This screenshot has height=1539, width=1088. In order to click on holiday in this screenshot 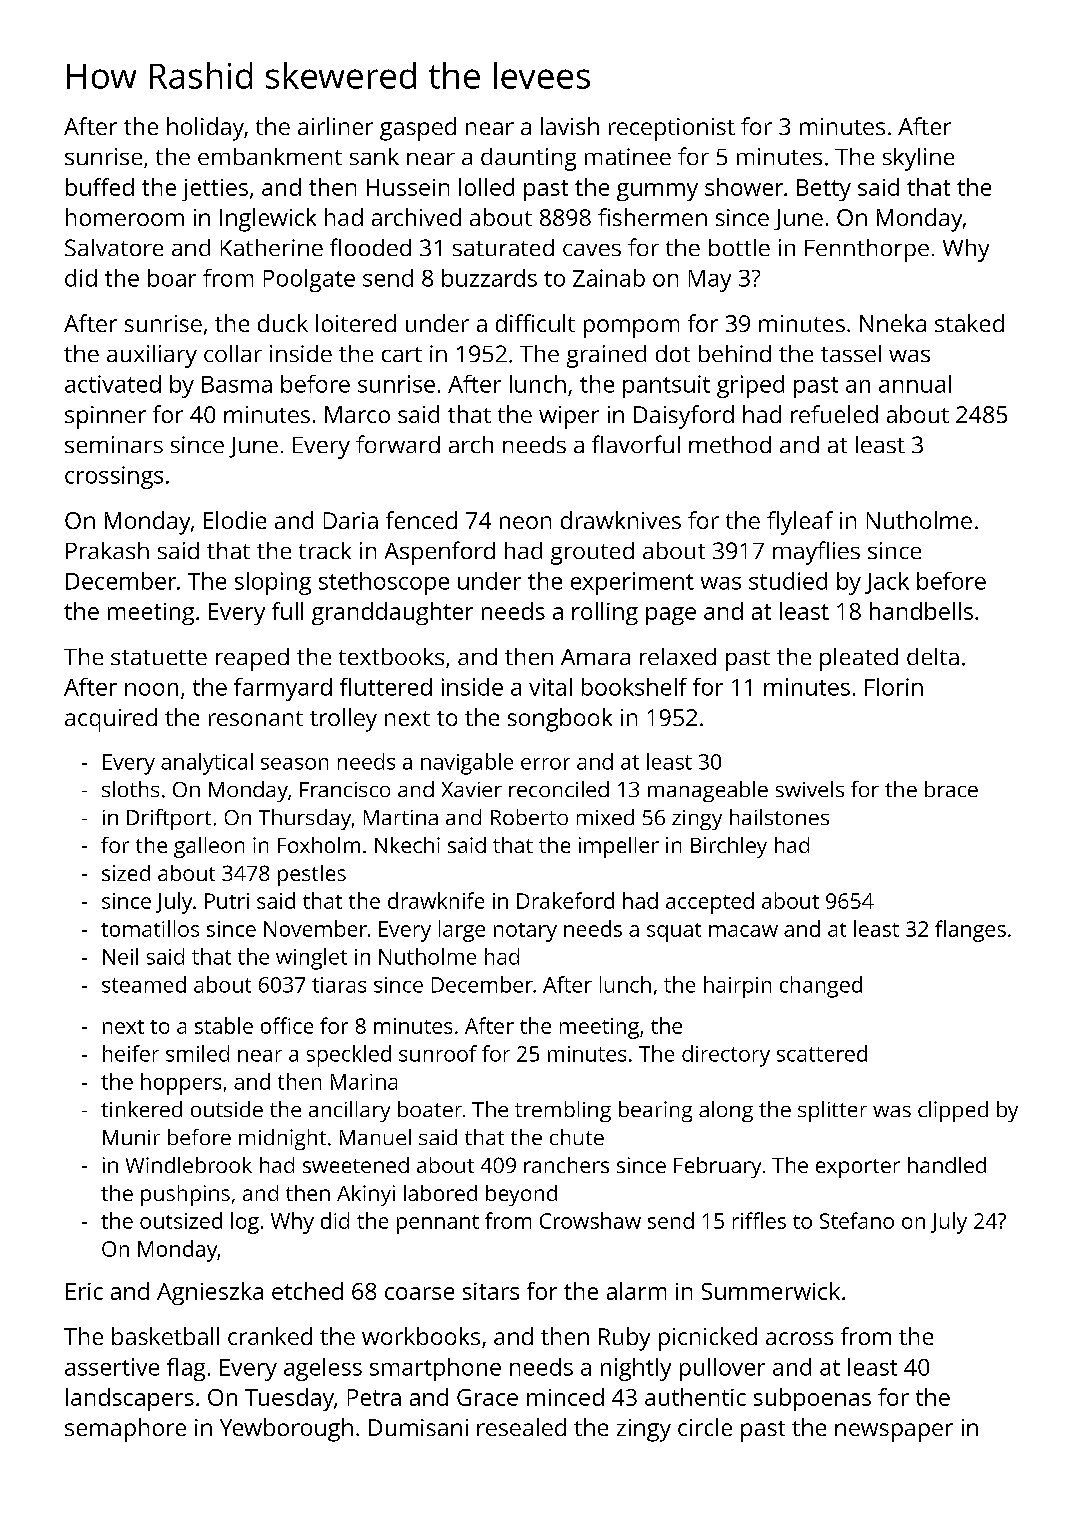, I will do `click(205, 129)`.
